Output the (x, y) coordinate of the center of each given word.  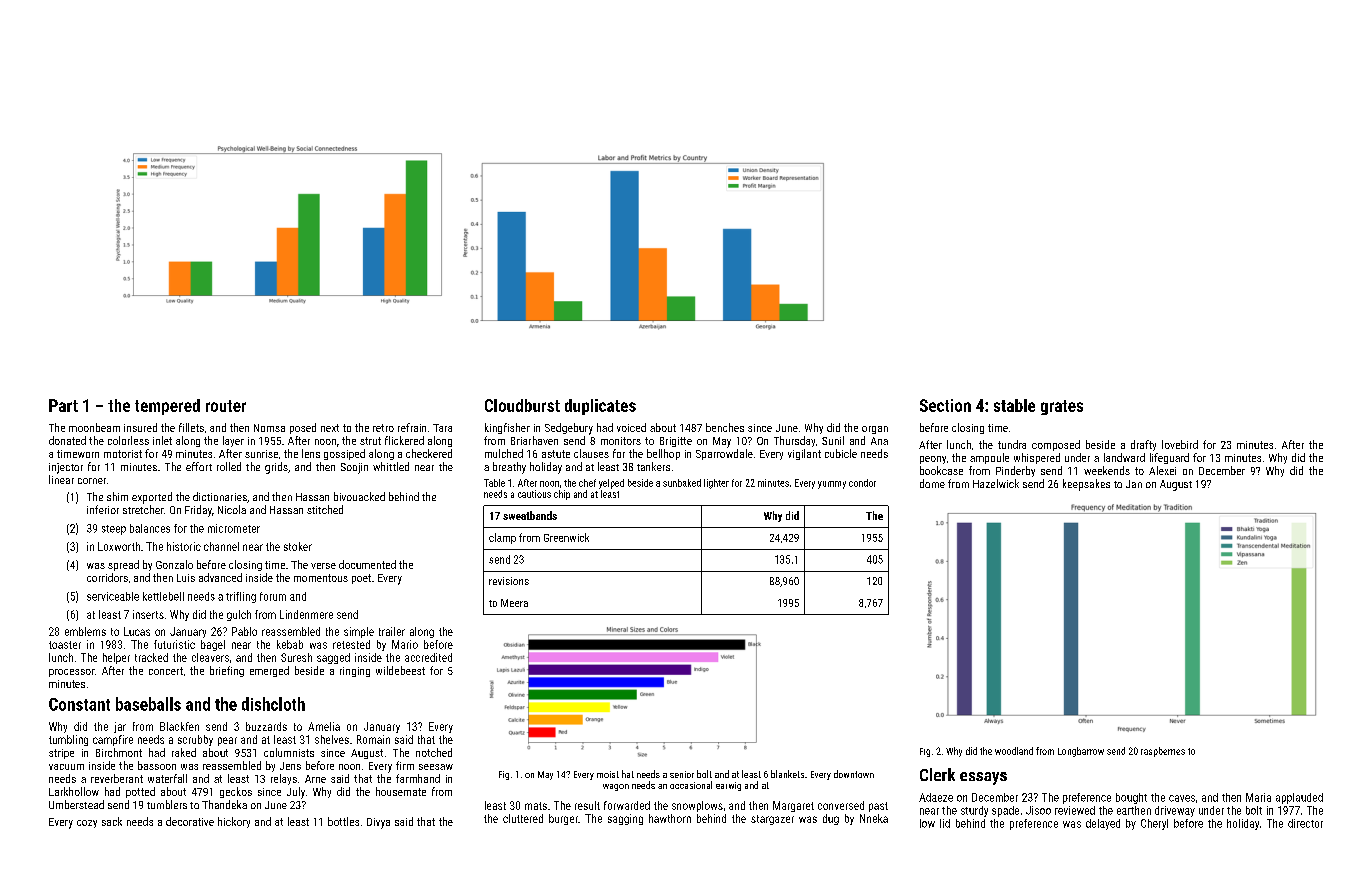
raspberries (1163, 752)
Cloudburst (522, 405)
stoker (298, 546)
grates (1062, 407)
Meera (514, 603)
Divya (378, 823)
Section (945, 405)
